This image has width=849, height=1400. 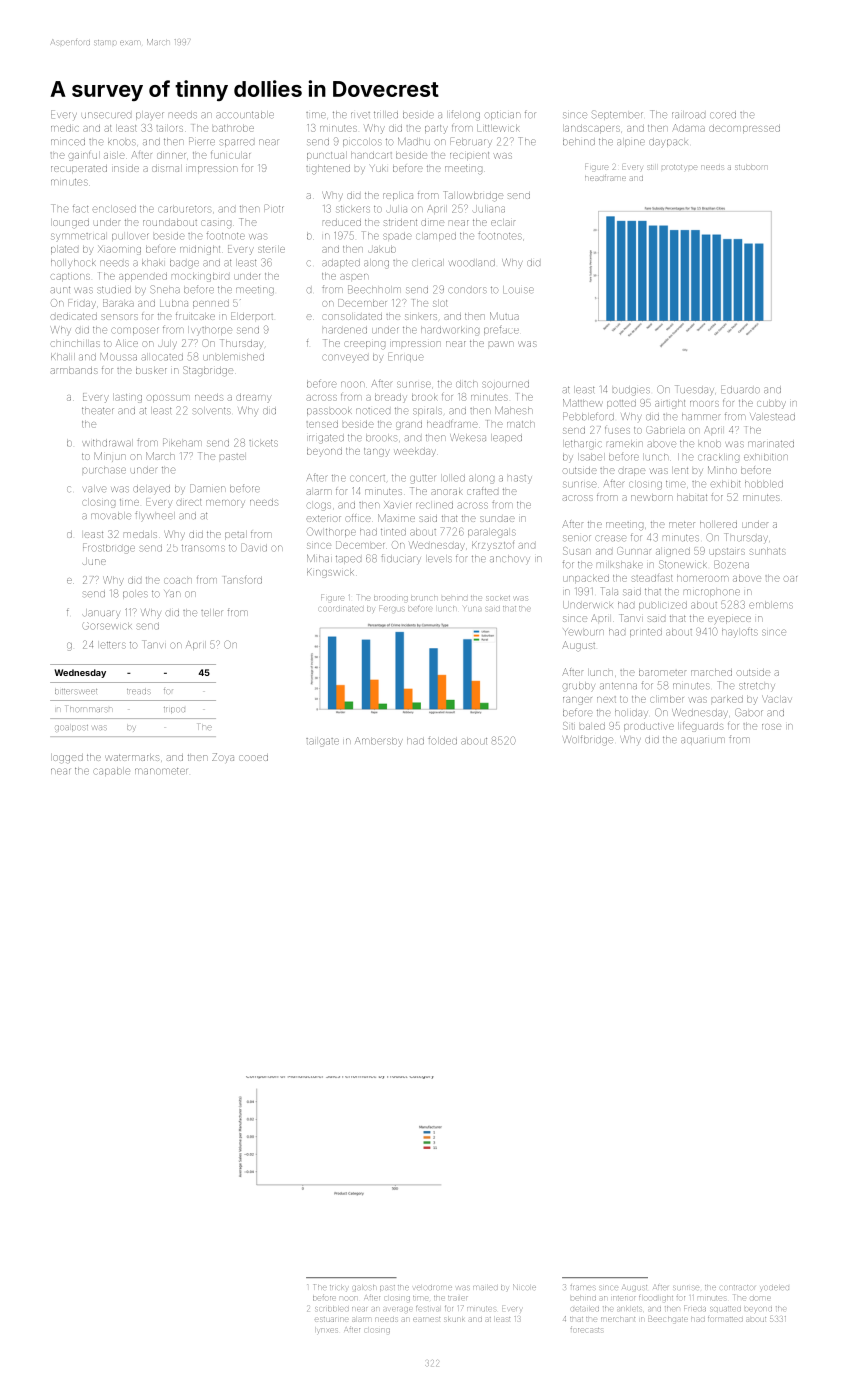 I want to click on cored, so click(x=723, y=115).
